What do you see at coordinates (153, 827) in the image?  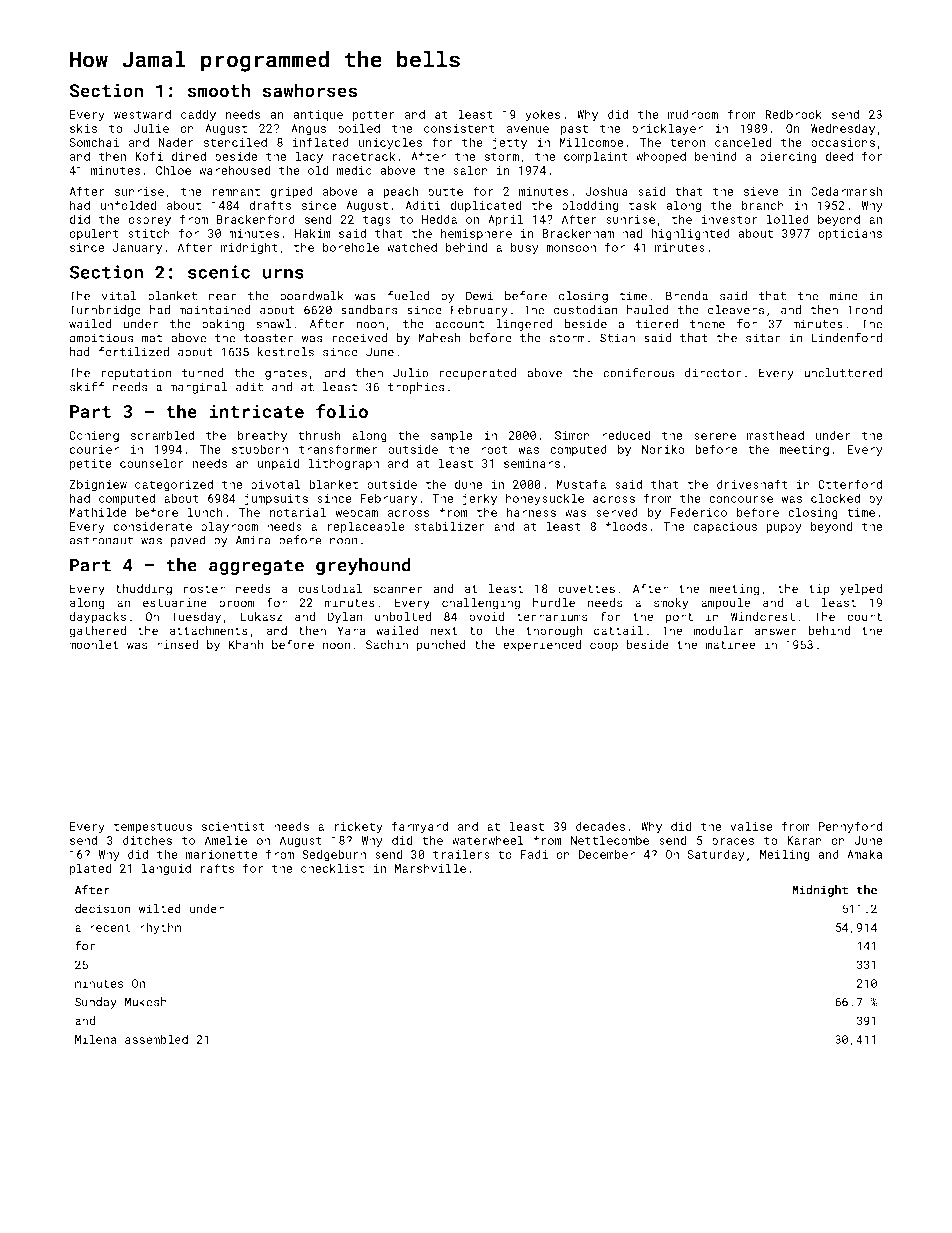 I see `tempestuous` at bounding box center [153, 827].
